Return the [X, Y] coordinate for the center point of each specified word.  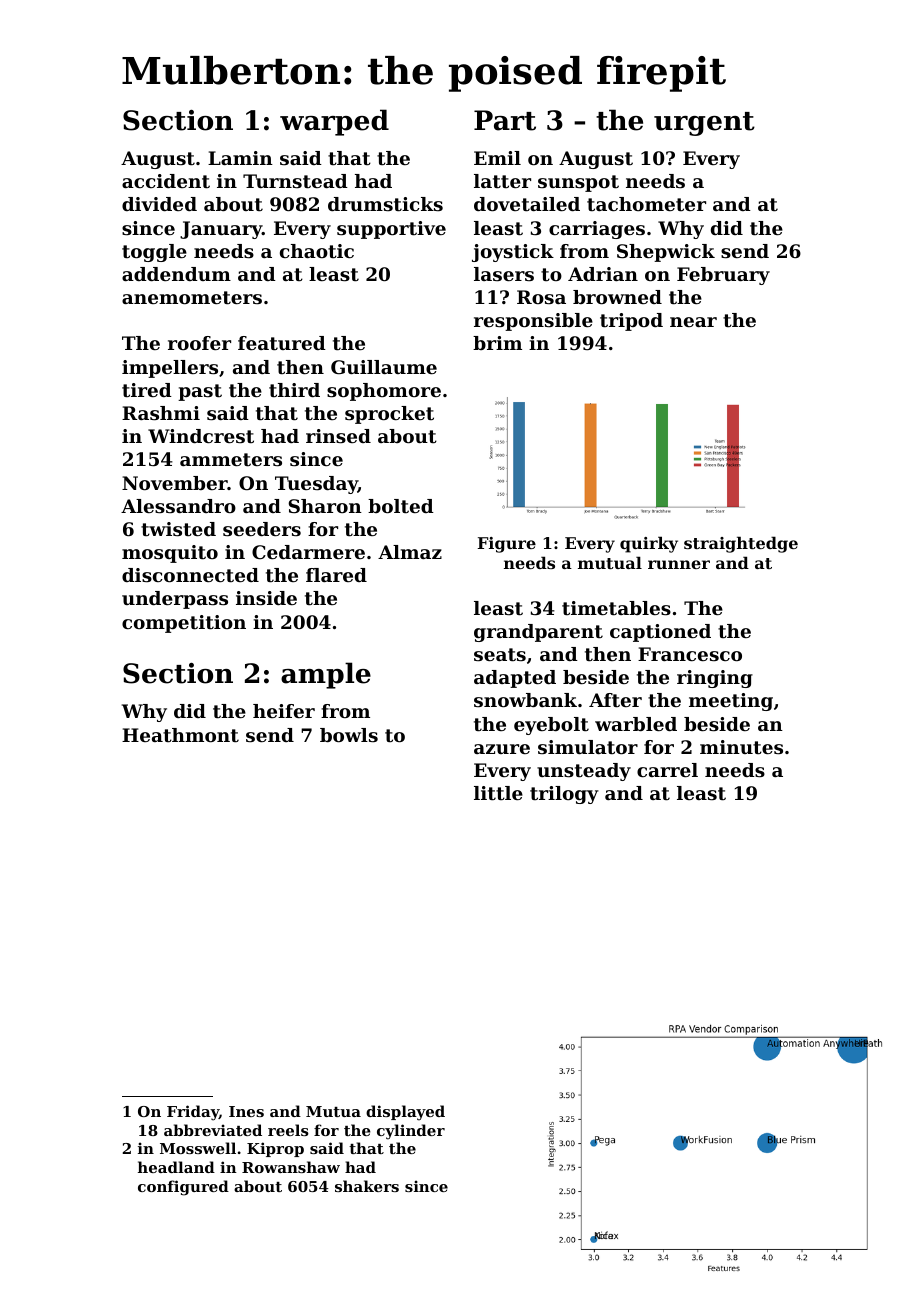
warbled [636, 724]
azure [502, 749]
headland [176, 1167]
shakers [367, 1186]
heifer [284, 711]
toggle [154, 253]
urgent [704, 124]
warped [334, 122]
